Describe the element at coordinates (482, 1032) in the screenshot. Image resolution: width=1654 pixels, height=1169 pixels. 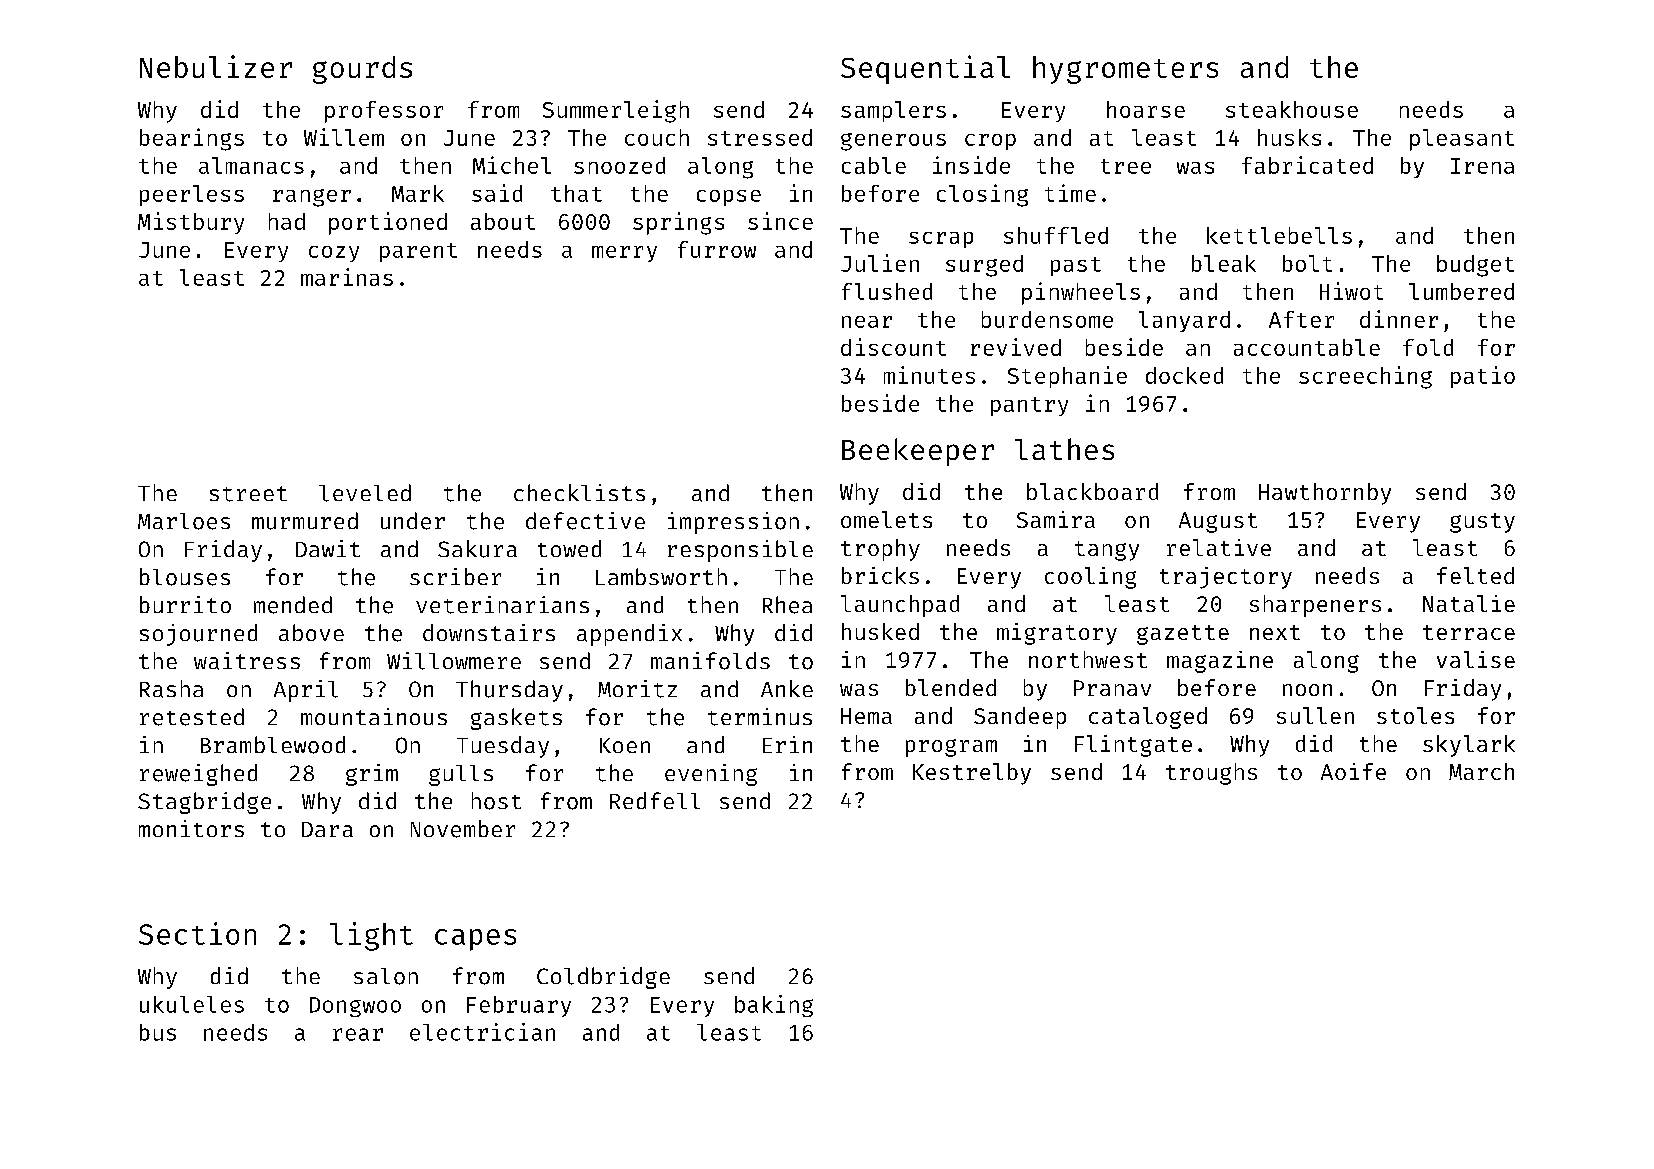
I see `electrician` at that location.
